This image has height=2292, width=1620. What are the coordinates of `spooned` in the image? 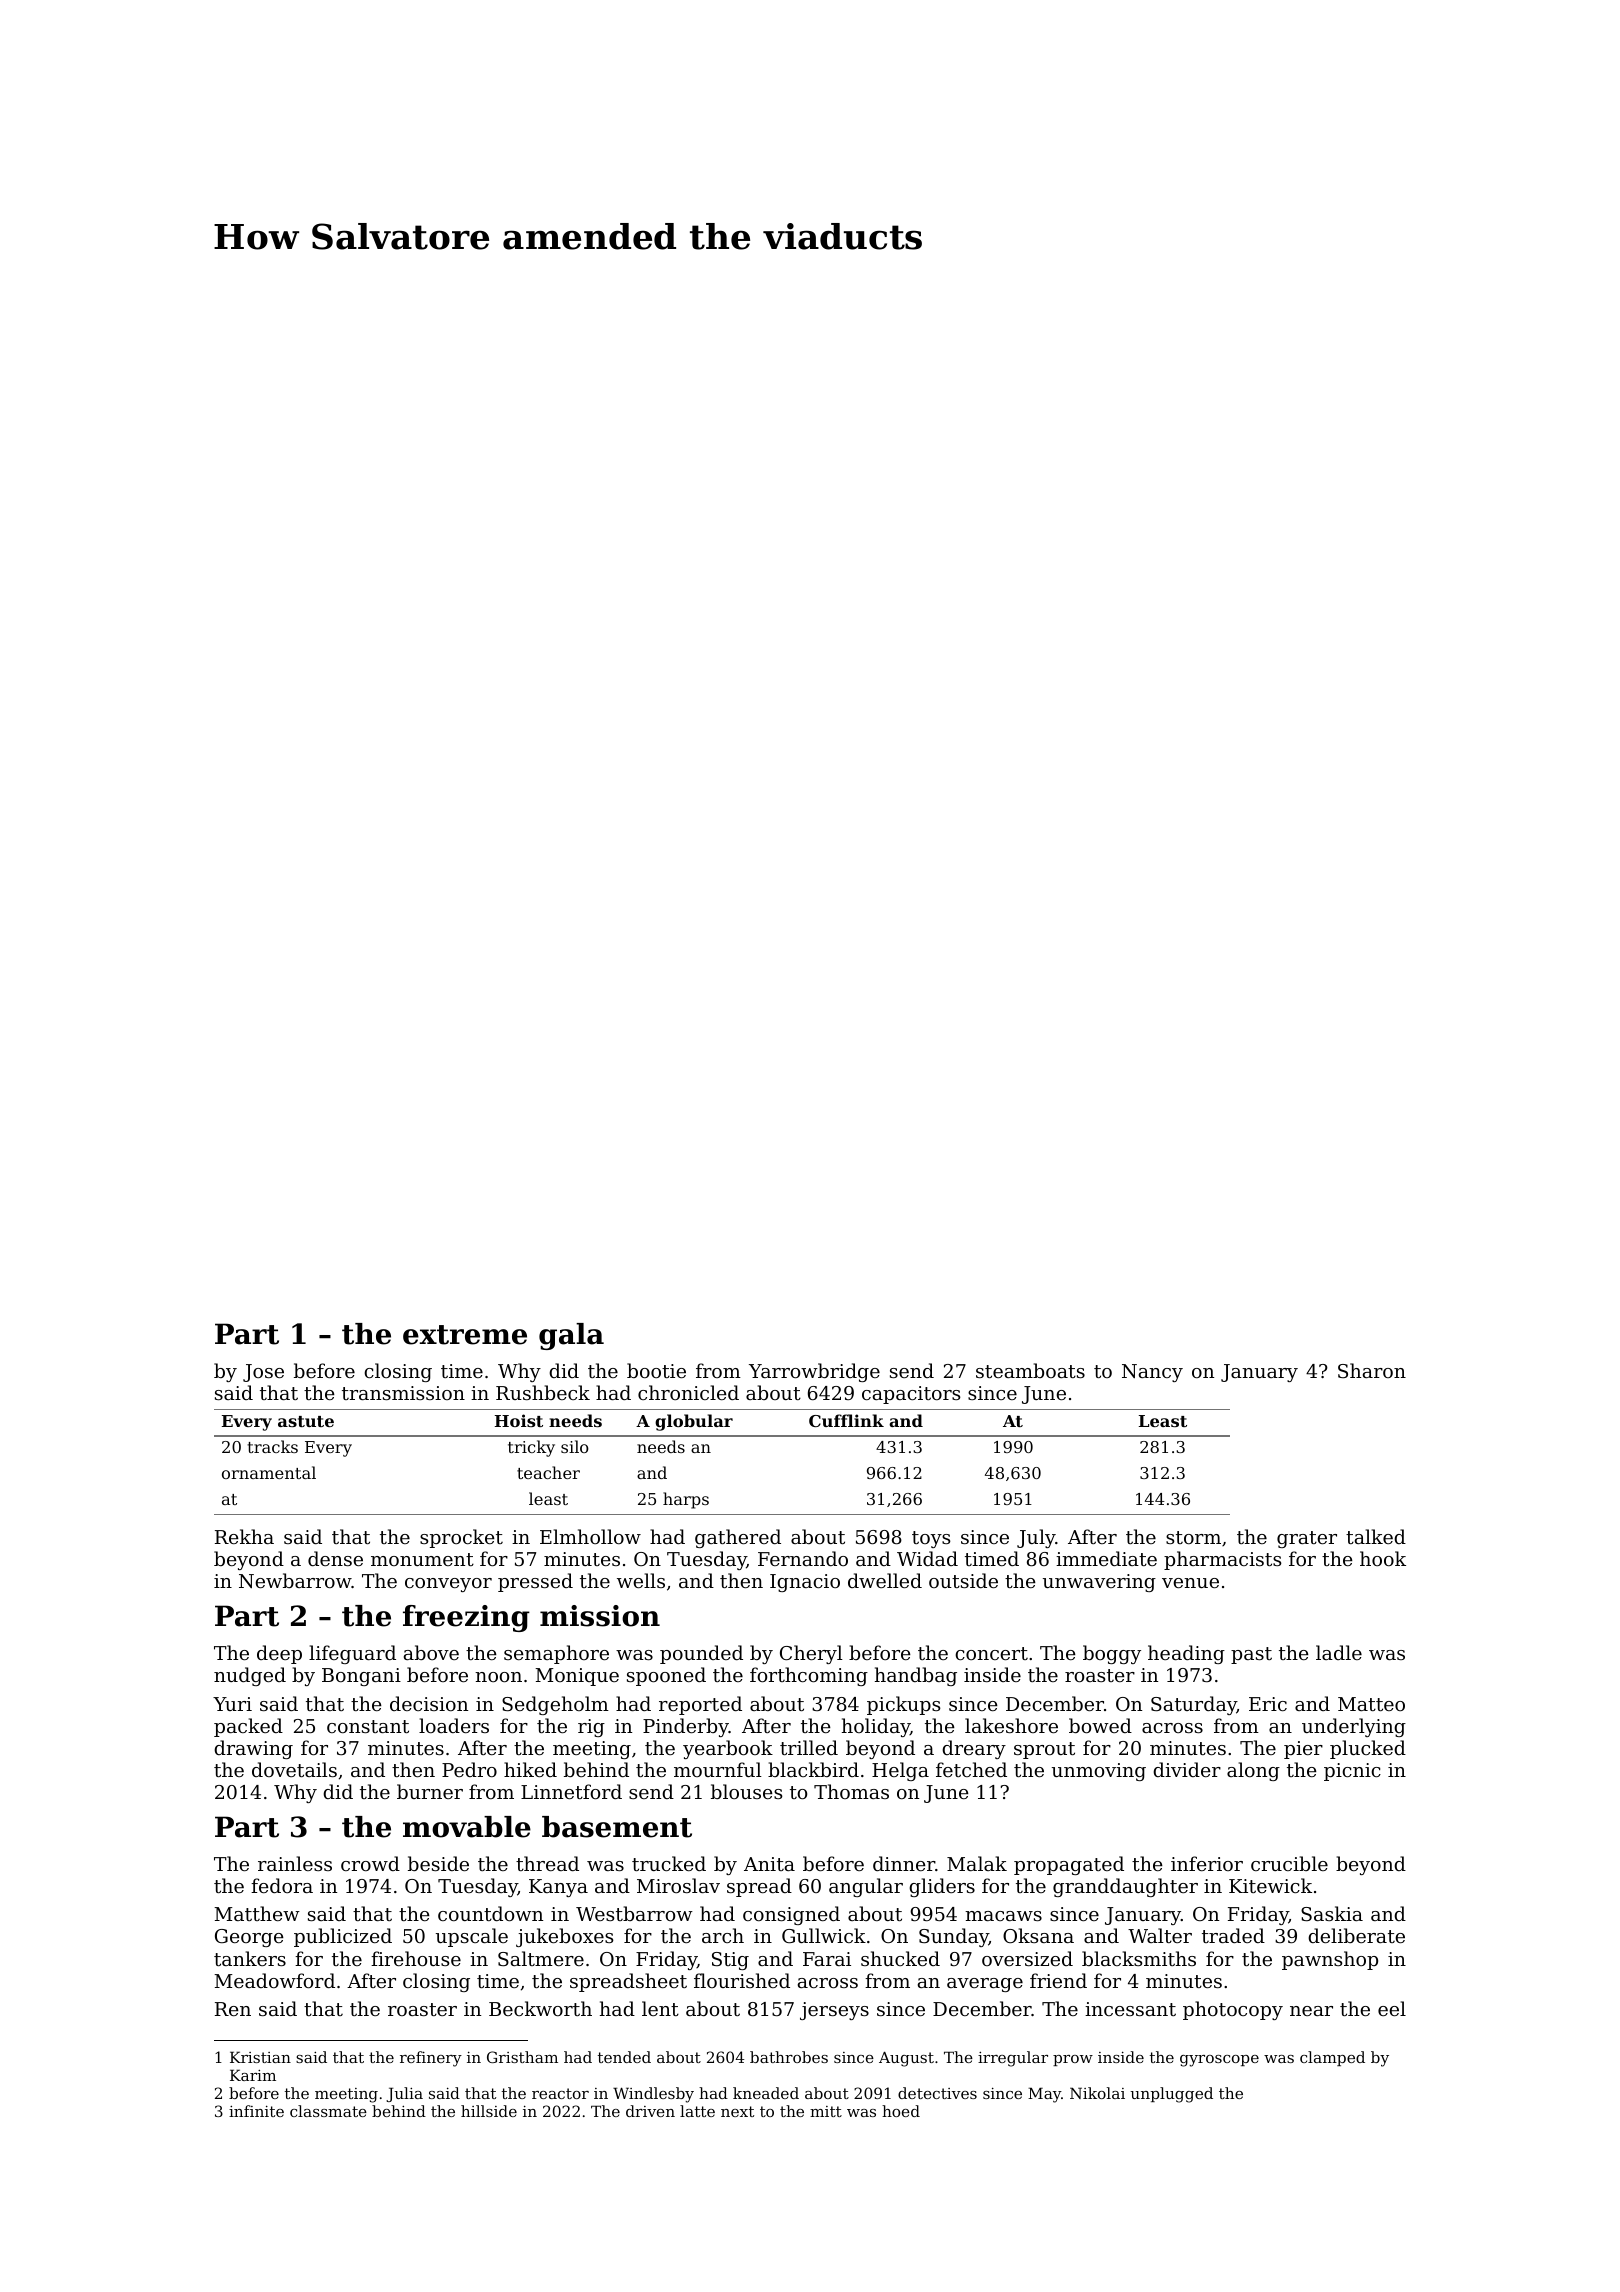 It's located at (666, 1676).
